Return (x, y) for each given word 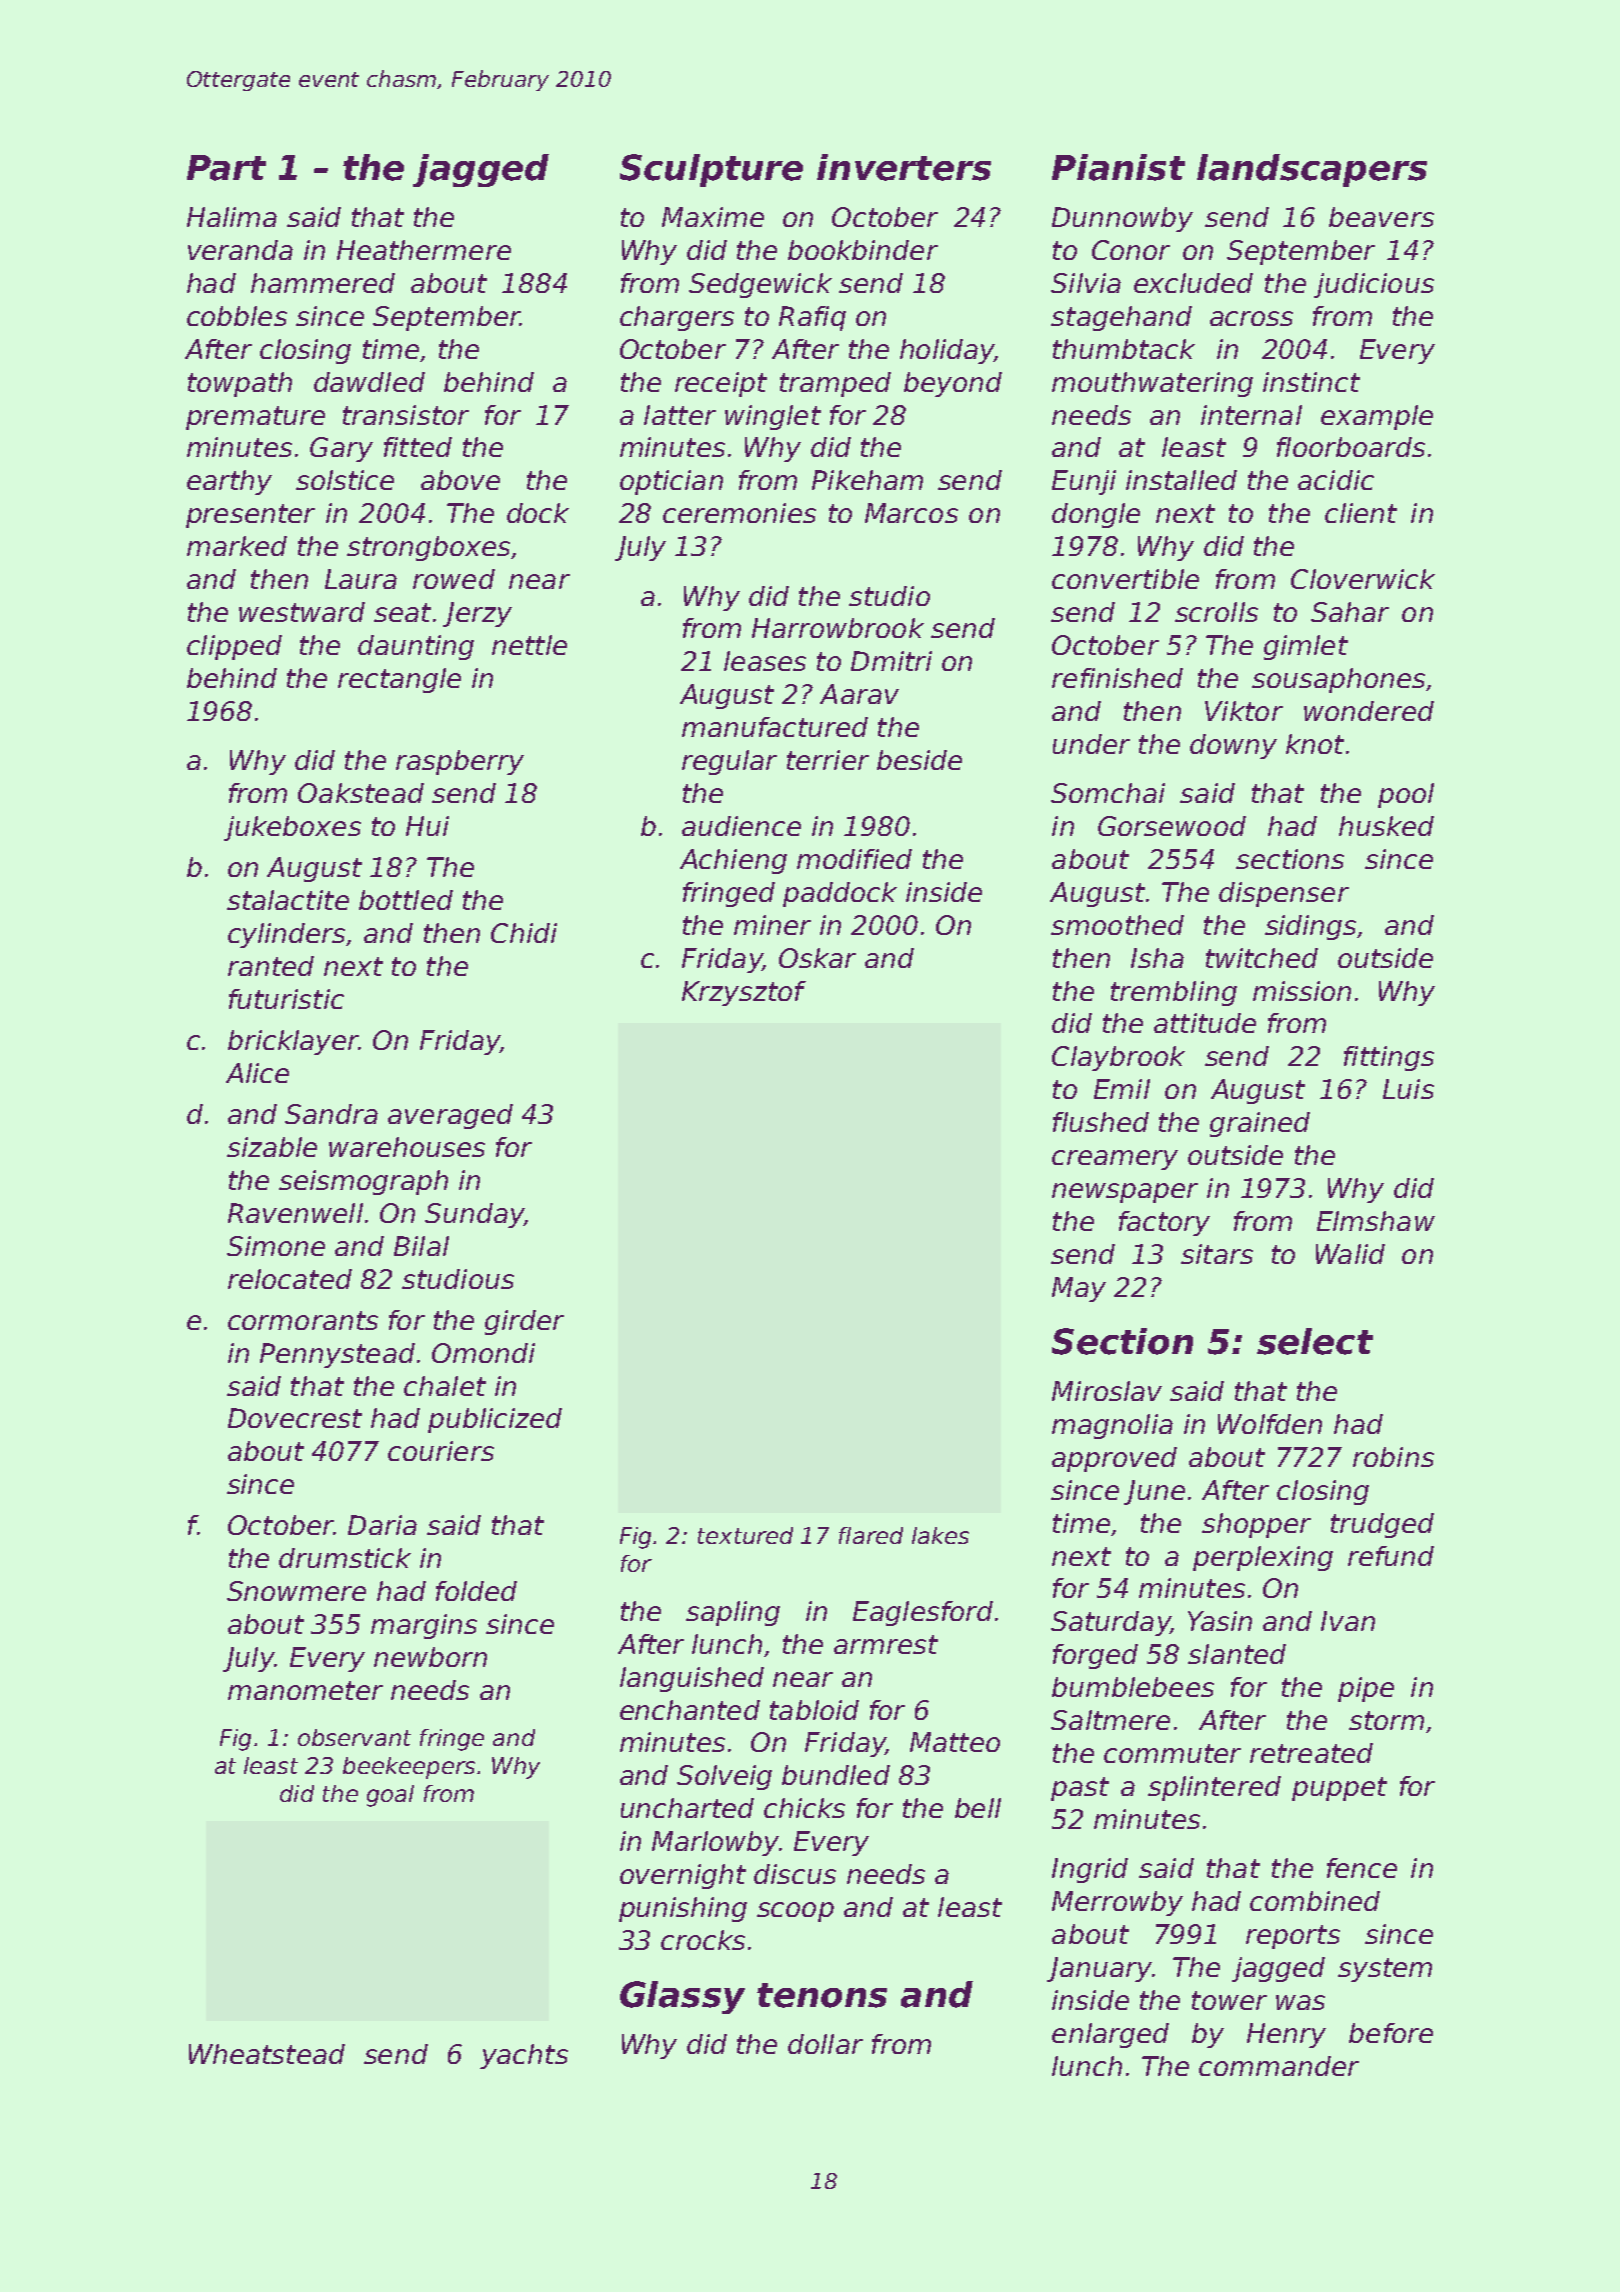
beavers (1381, 217)
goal (390, 1796)
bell (978, 1808)
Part (226, 168)
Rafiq (812, 318)
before (1391, 2033)
